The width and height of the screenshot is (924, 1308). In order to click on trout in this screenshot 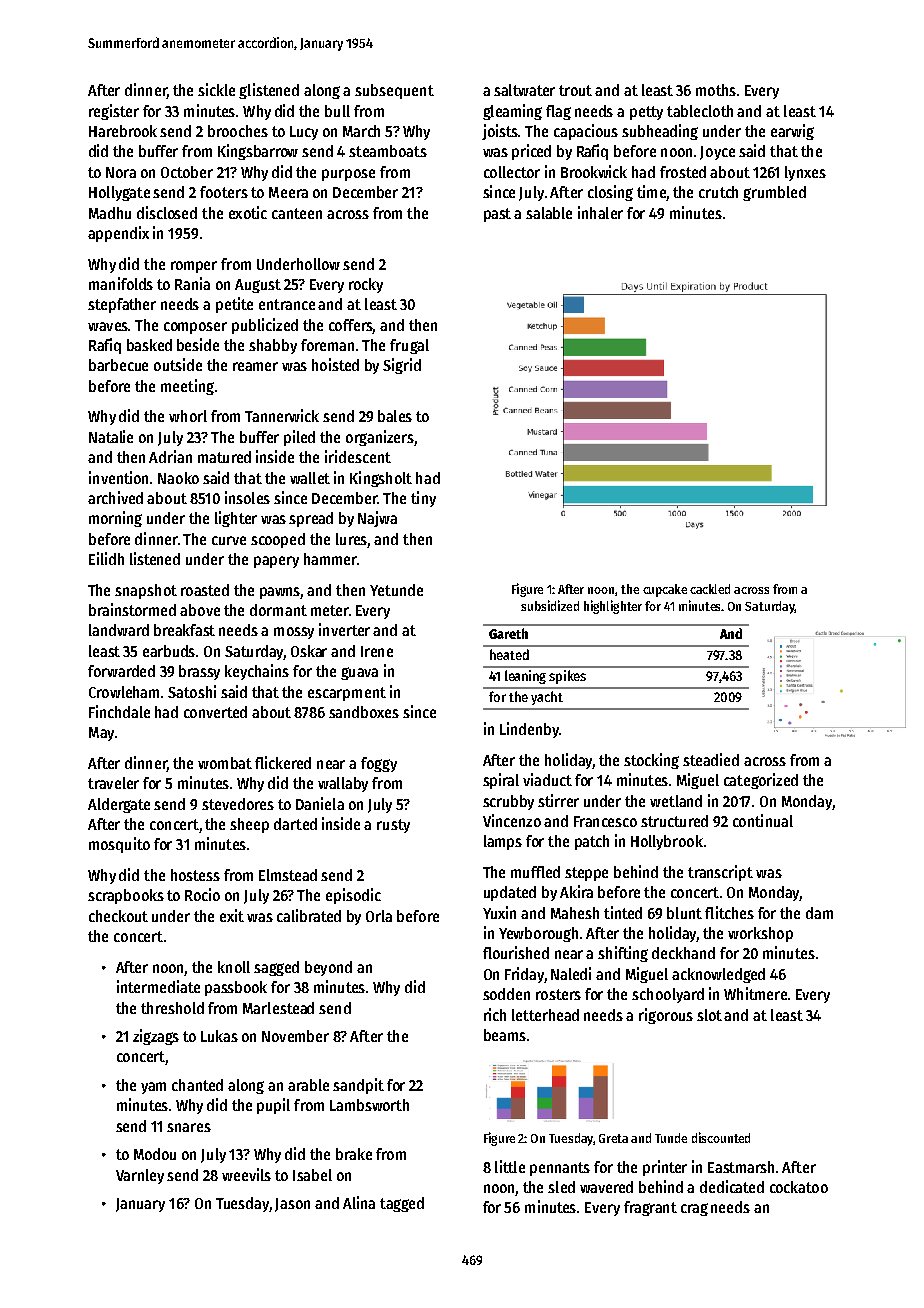, I will do `click(575, 90)`.
